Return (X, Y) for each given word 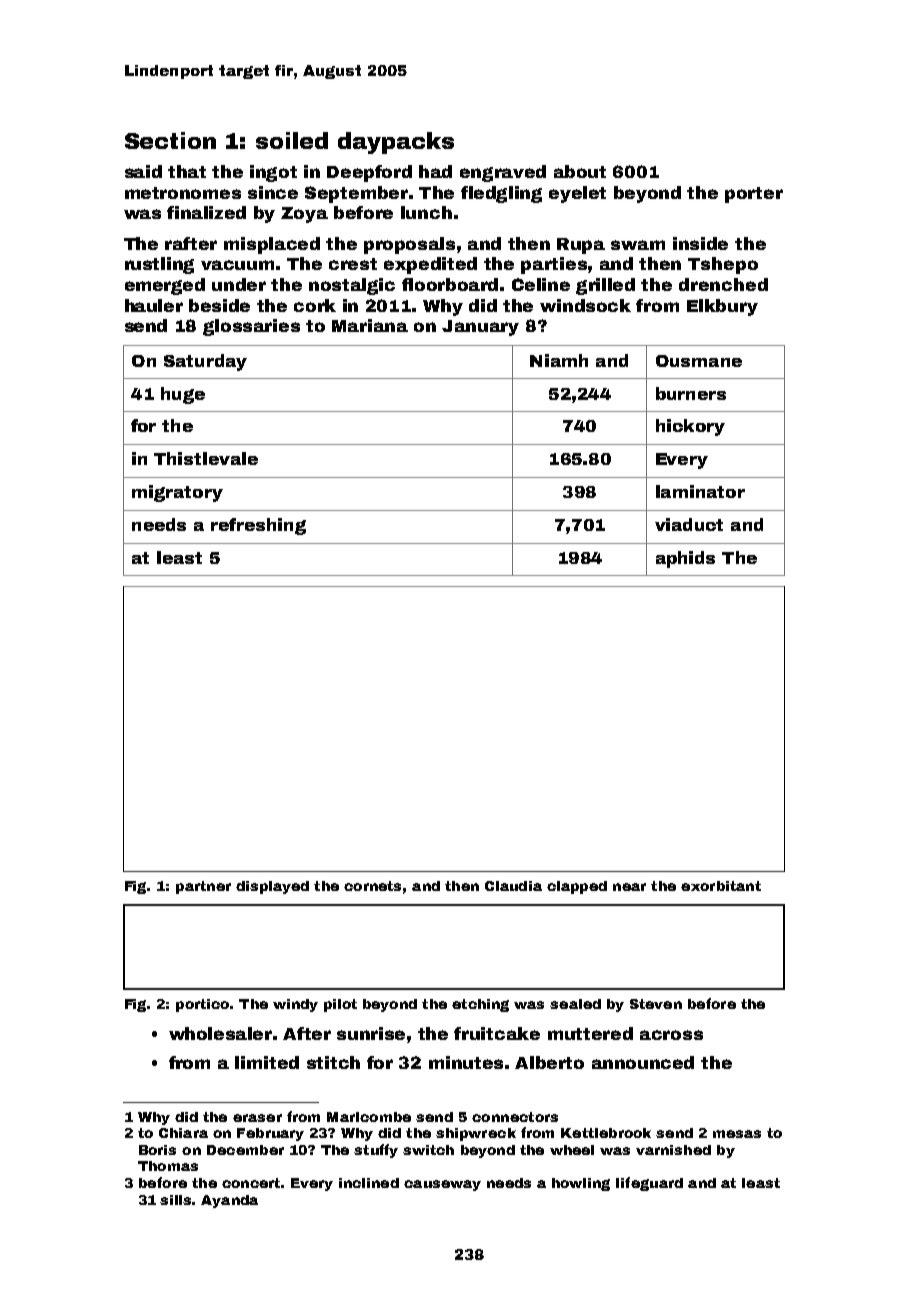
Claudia (513, 886)
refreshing (258, 526)
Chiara (183, 1133)
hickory (690, 427)
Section (170, 140)
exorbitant (721, 886)
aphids (685, 559)
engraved (503, 173)
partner (203, 887)
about (580, 171)
